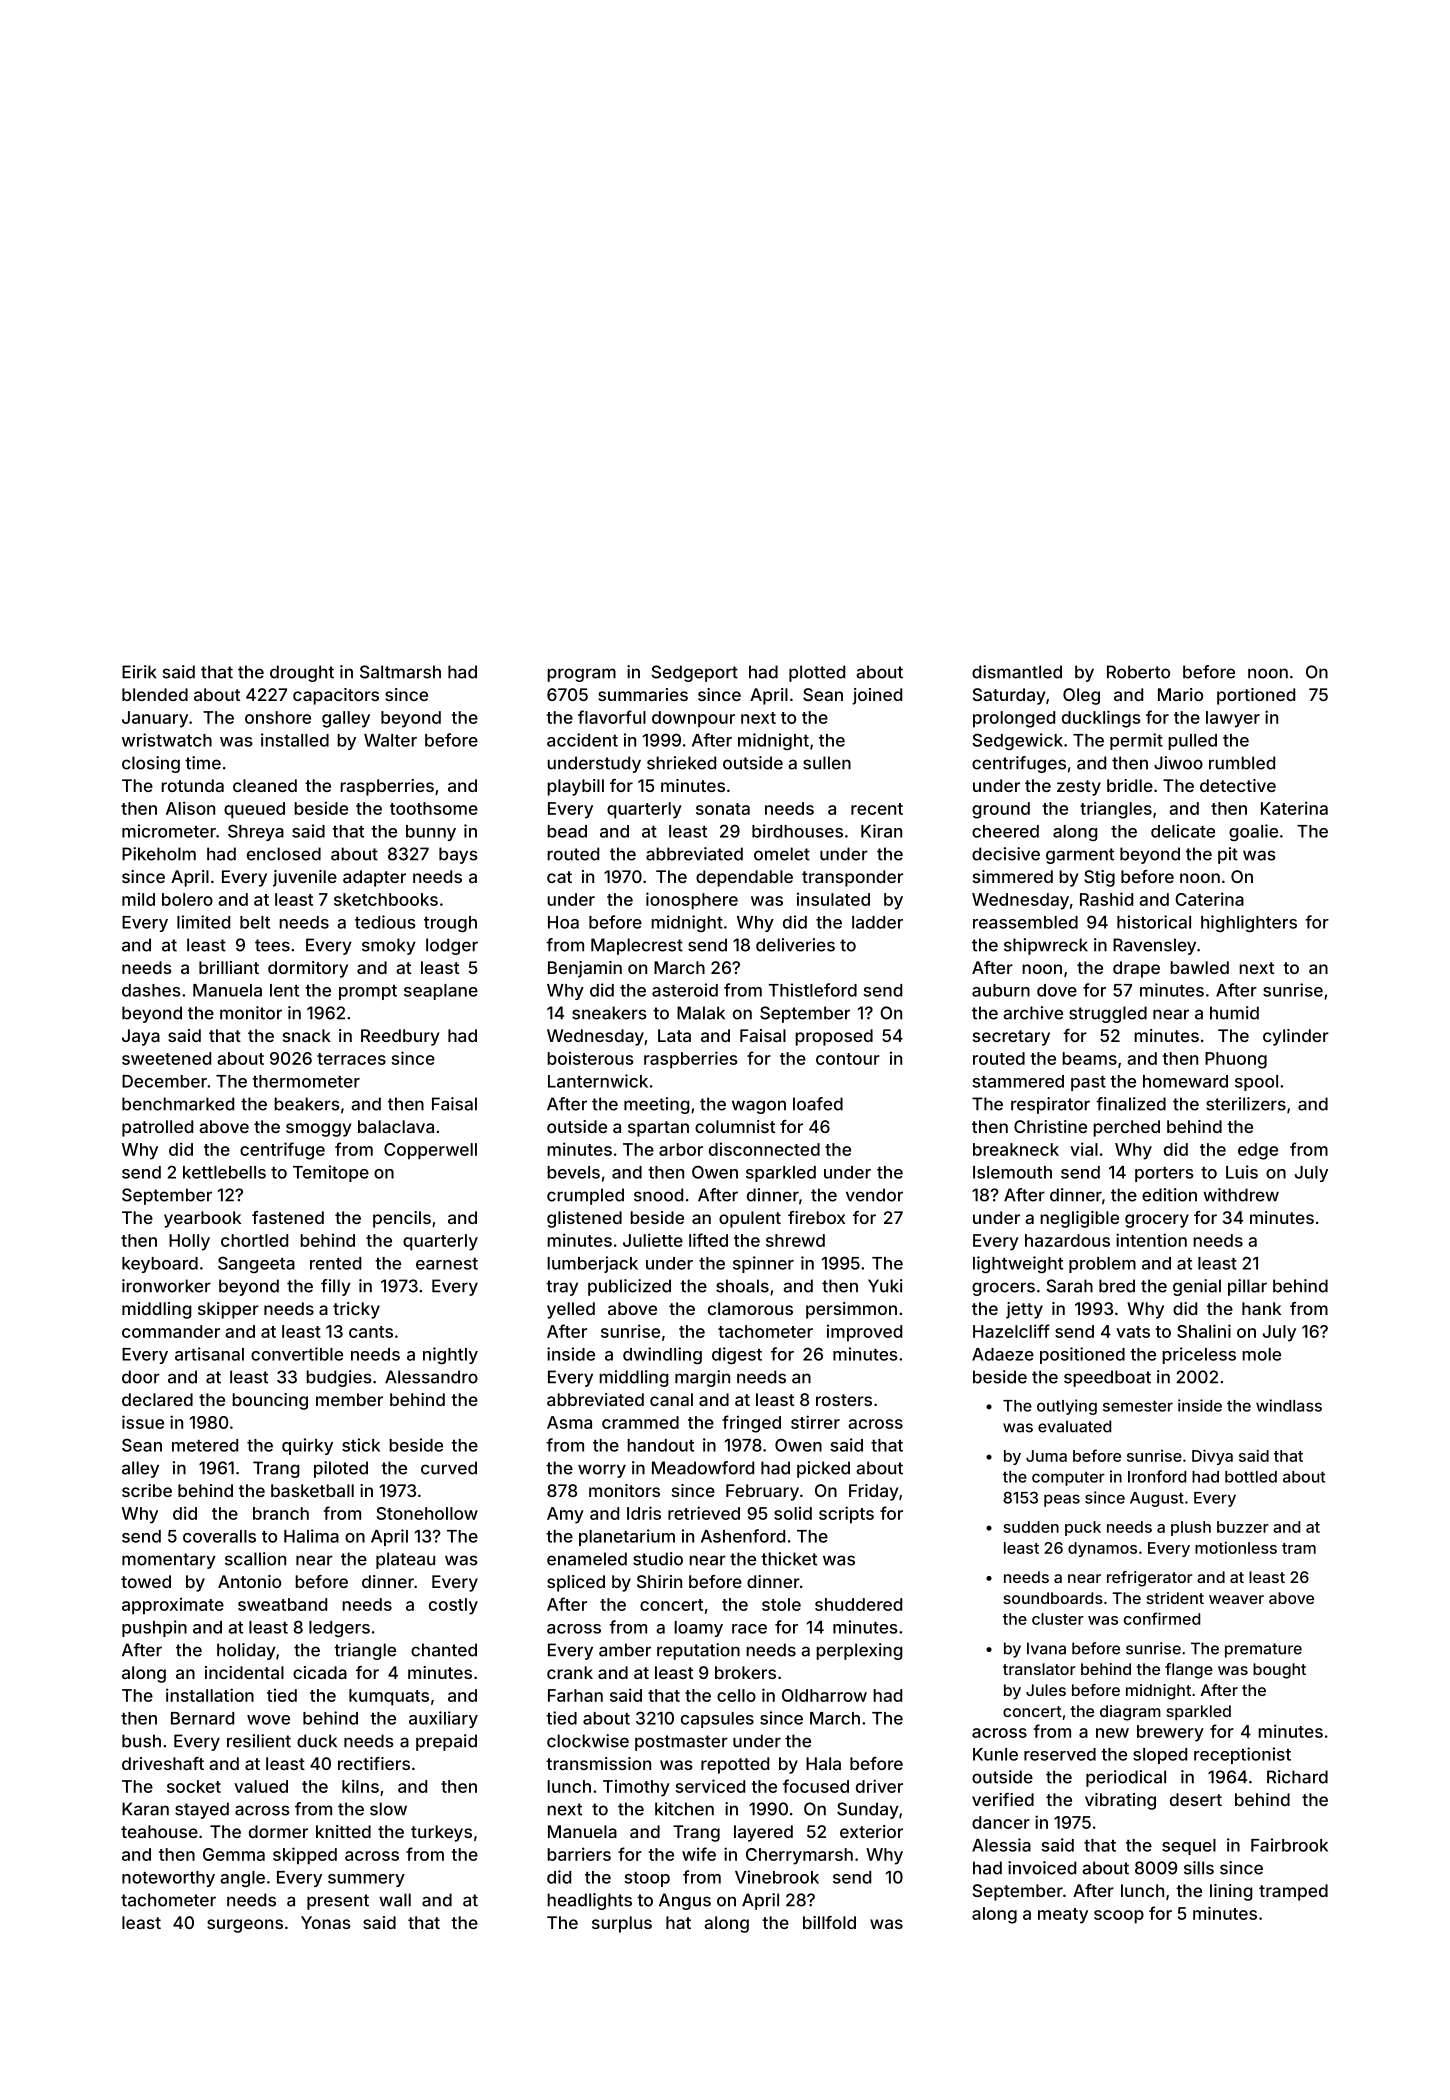  What do you see at coordinates (139, 672) in the page?
I see `Eirik` at bounding box center [139, 672].
